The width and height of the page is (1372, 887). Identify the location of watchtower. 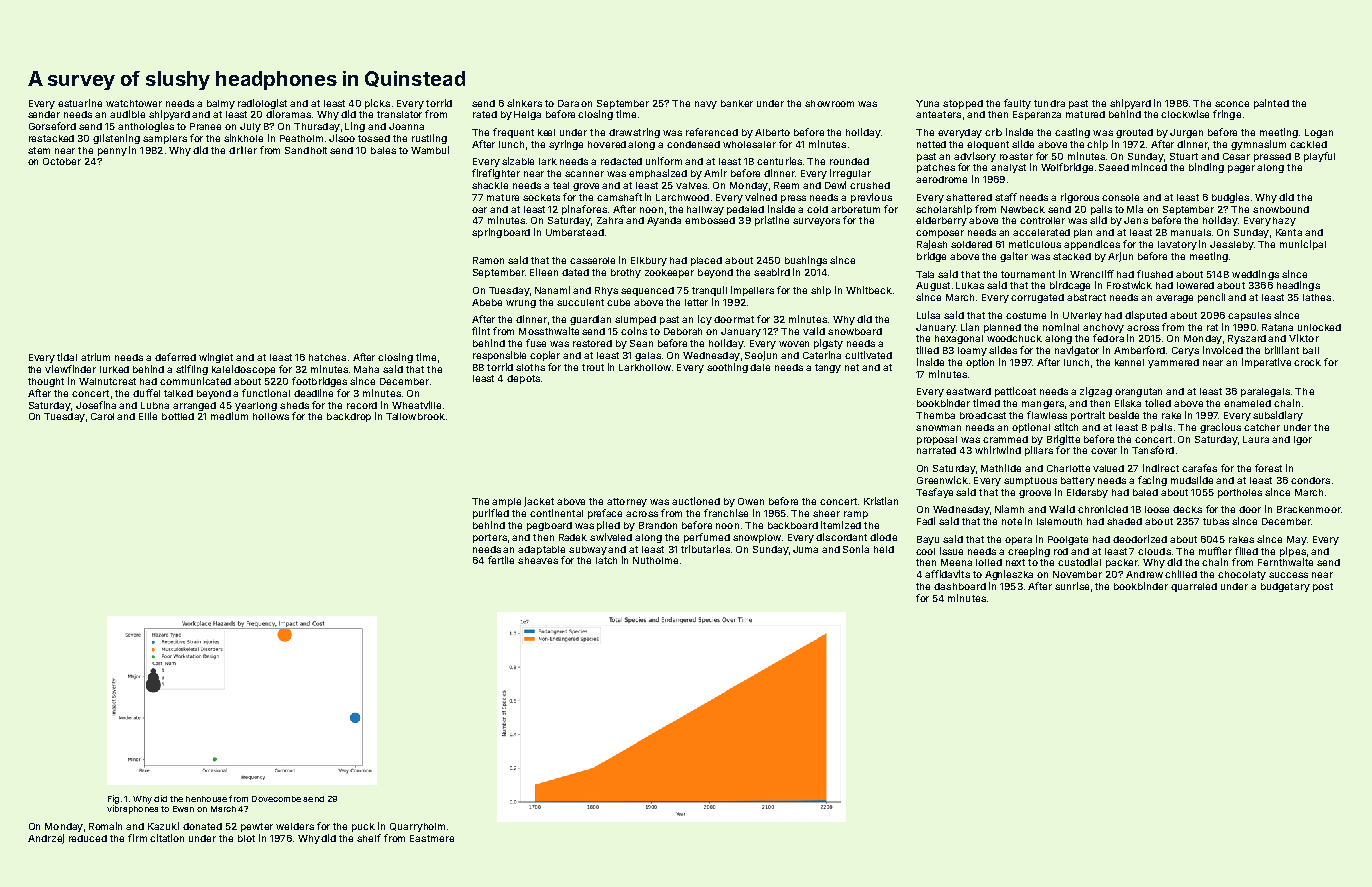
(134, 103).
